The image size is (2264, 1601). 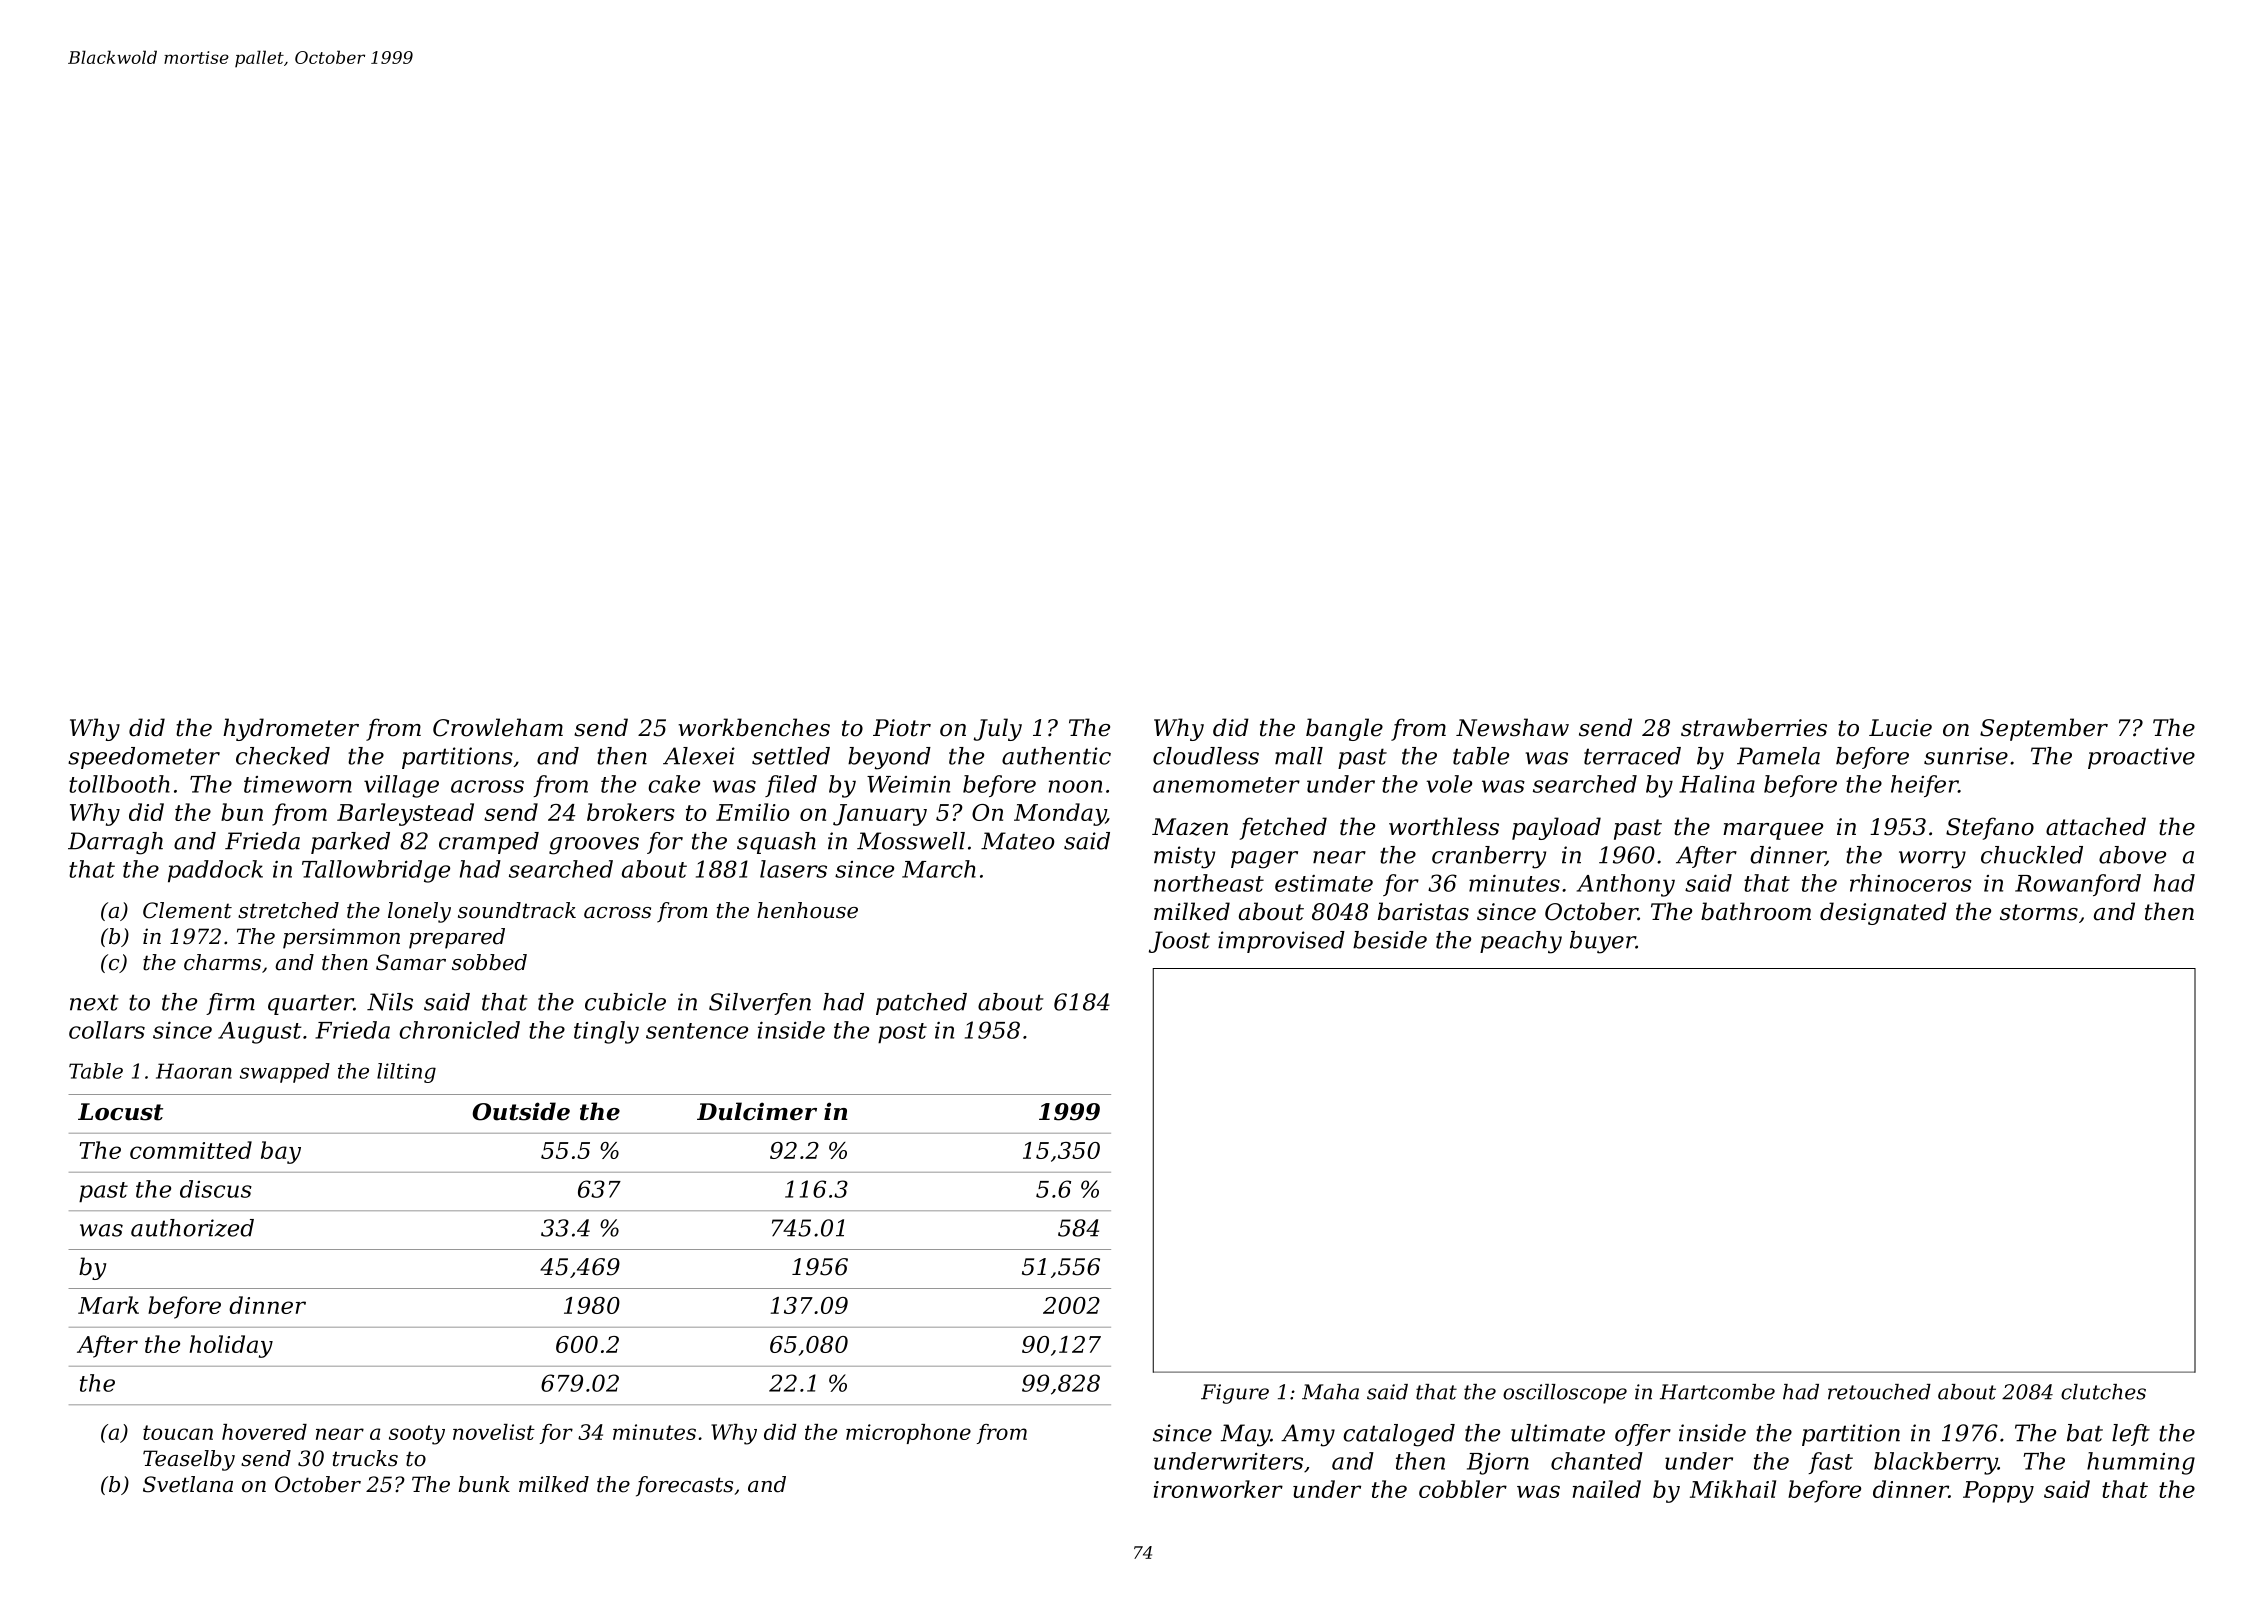 I want to click on Crowleham, so click(x=498, y=727).
